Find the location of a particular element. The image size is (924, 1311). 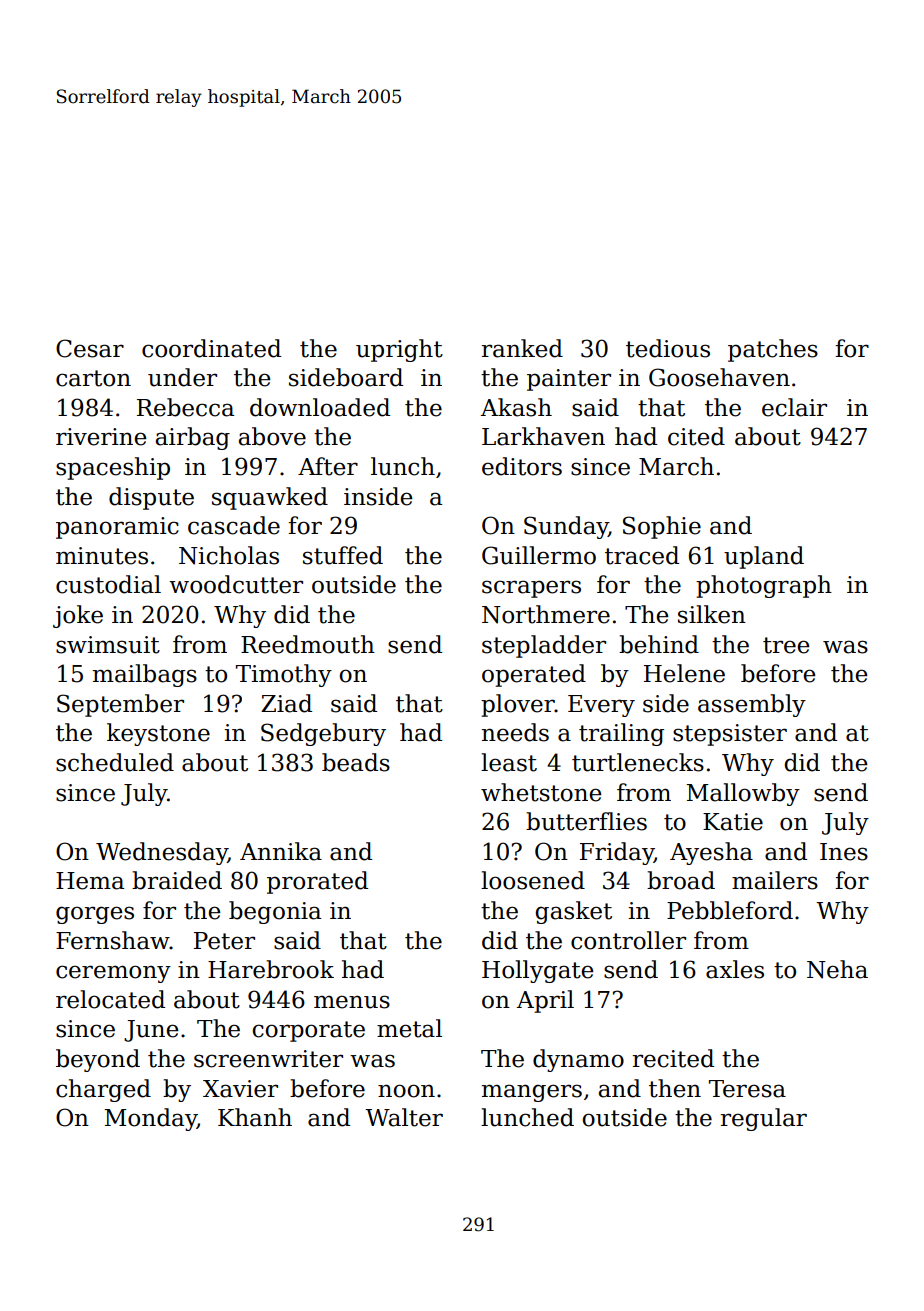

Every is located at coordinates (601, 706).
